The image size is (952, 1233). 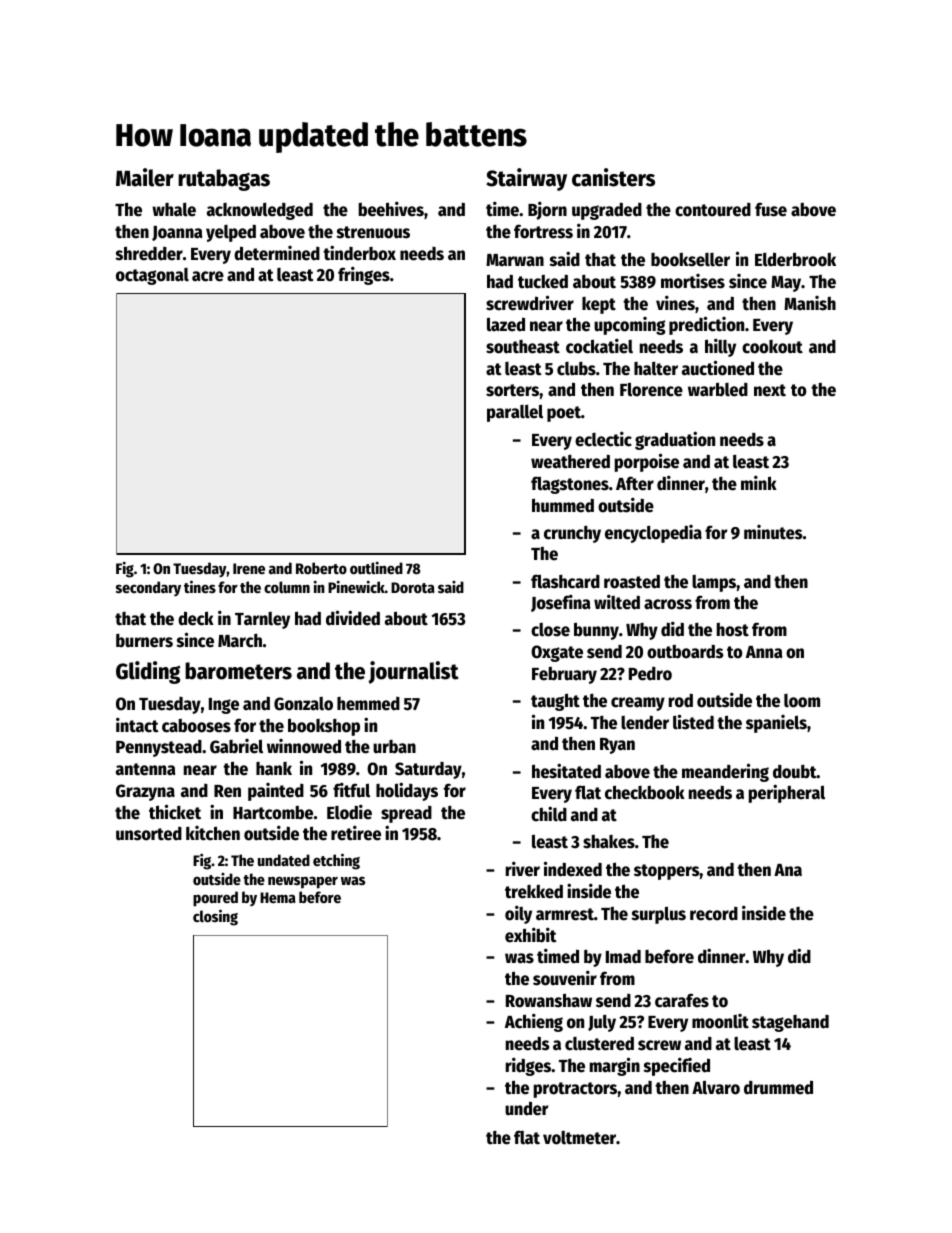 I want to click on Mailer, so click(x=145, y=177).
